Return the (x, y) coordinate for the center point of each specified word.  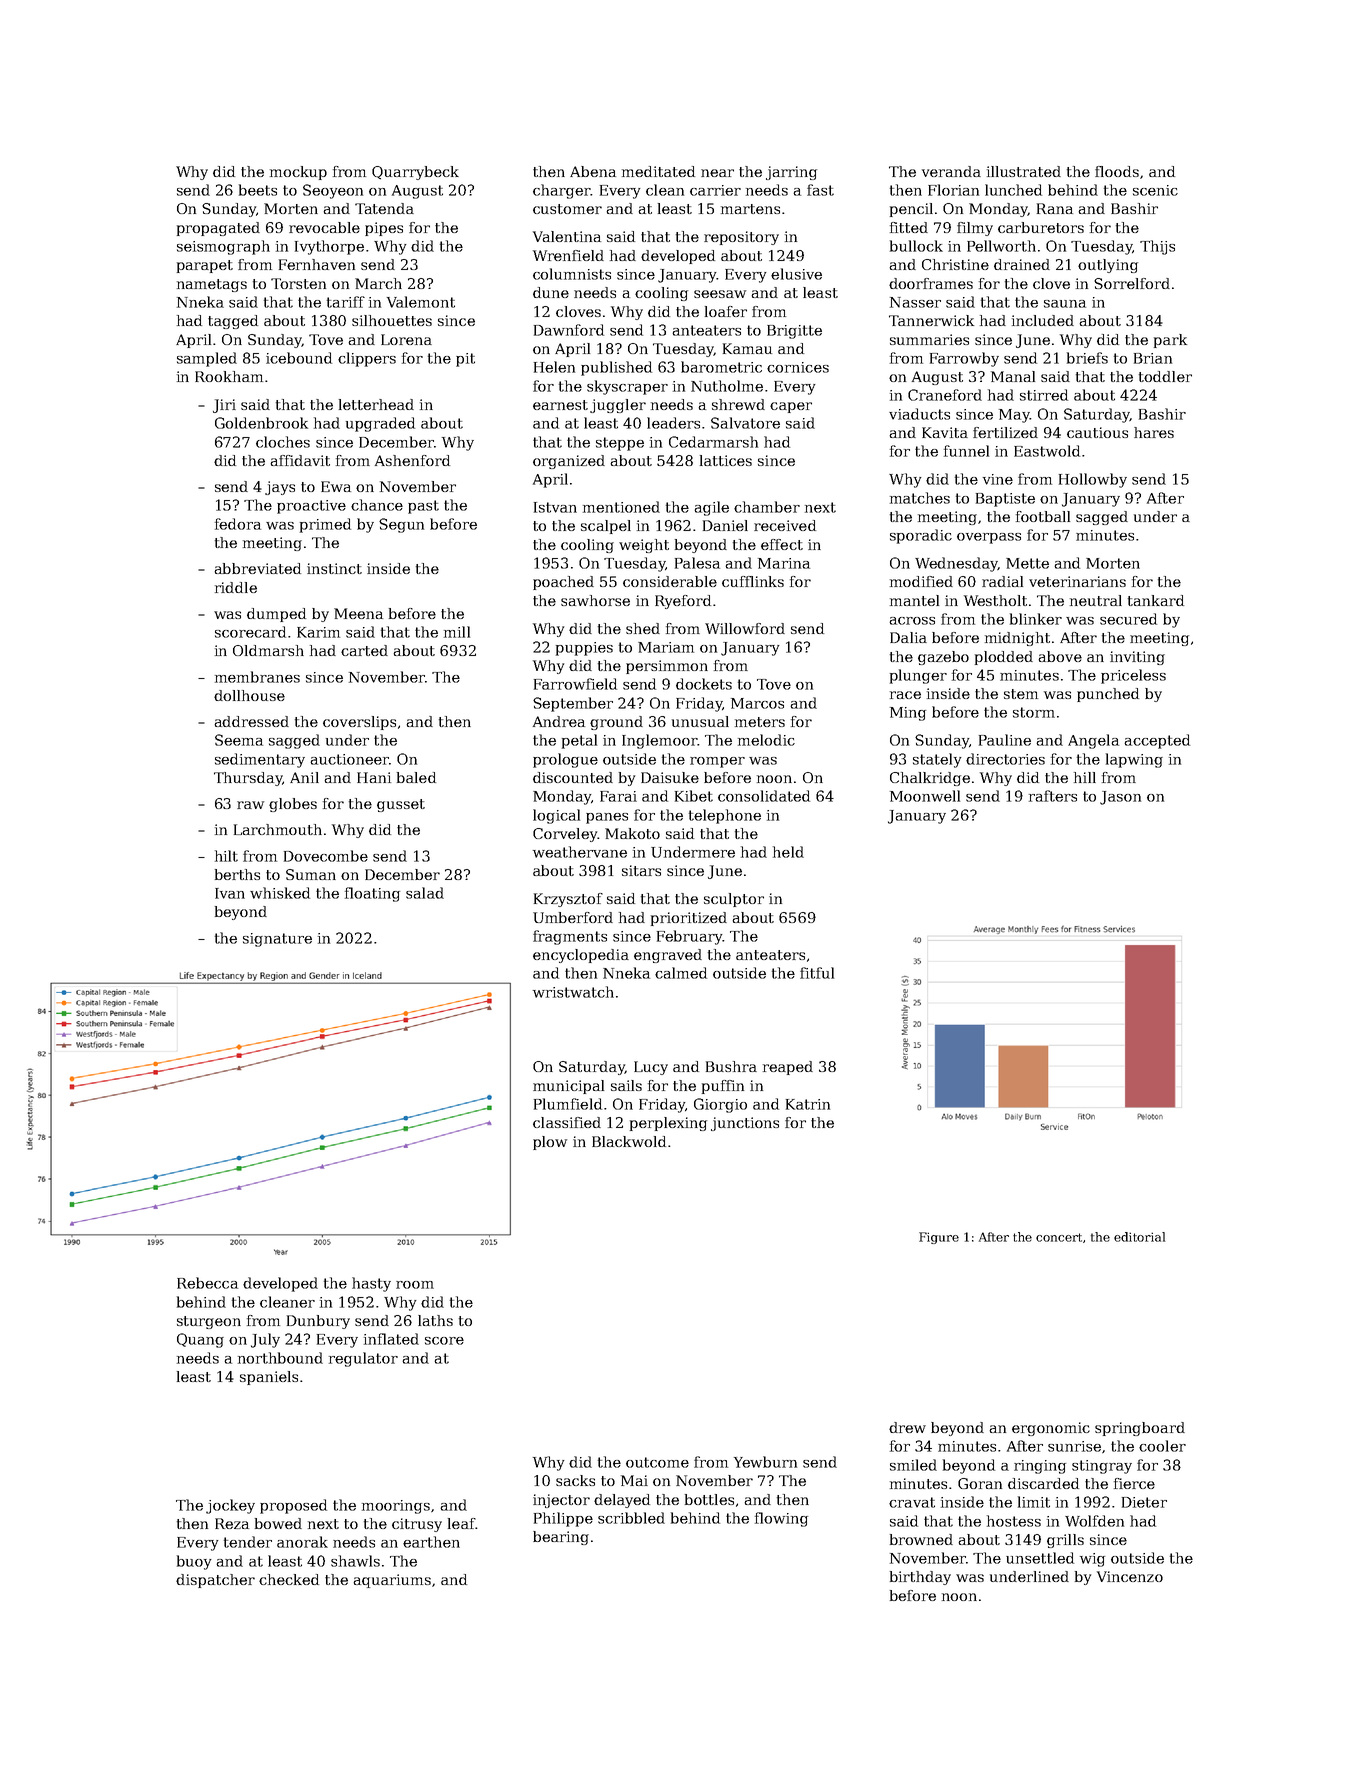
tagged (233, 322)
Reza (232, 1523)
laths (435, 1320)
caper (791, 407)
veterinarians (1077, 581)
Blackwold (629, 1141)
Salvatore (745, 423)
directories (1005, 759)
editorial (1139, 1237)
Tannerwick (931, 320)
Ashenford (412, 460)
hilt (226, 856)
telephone (725, 816)
